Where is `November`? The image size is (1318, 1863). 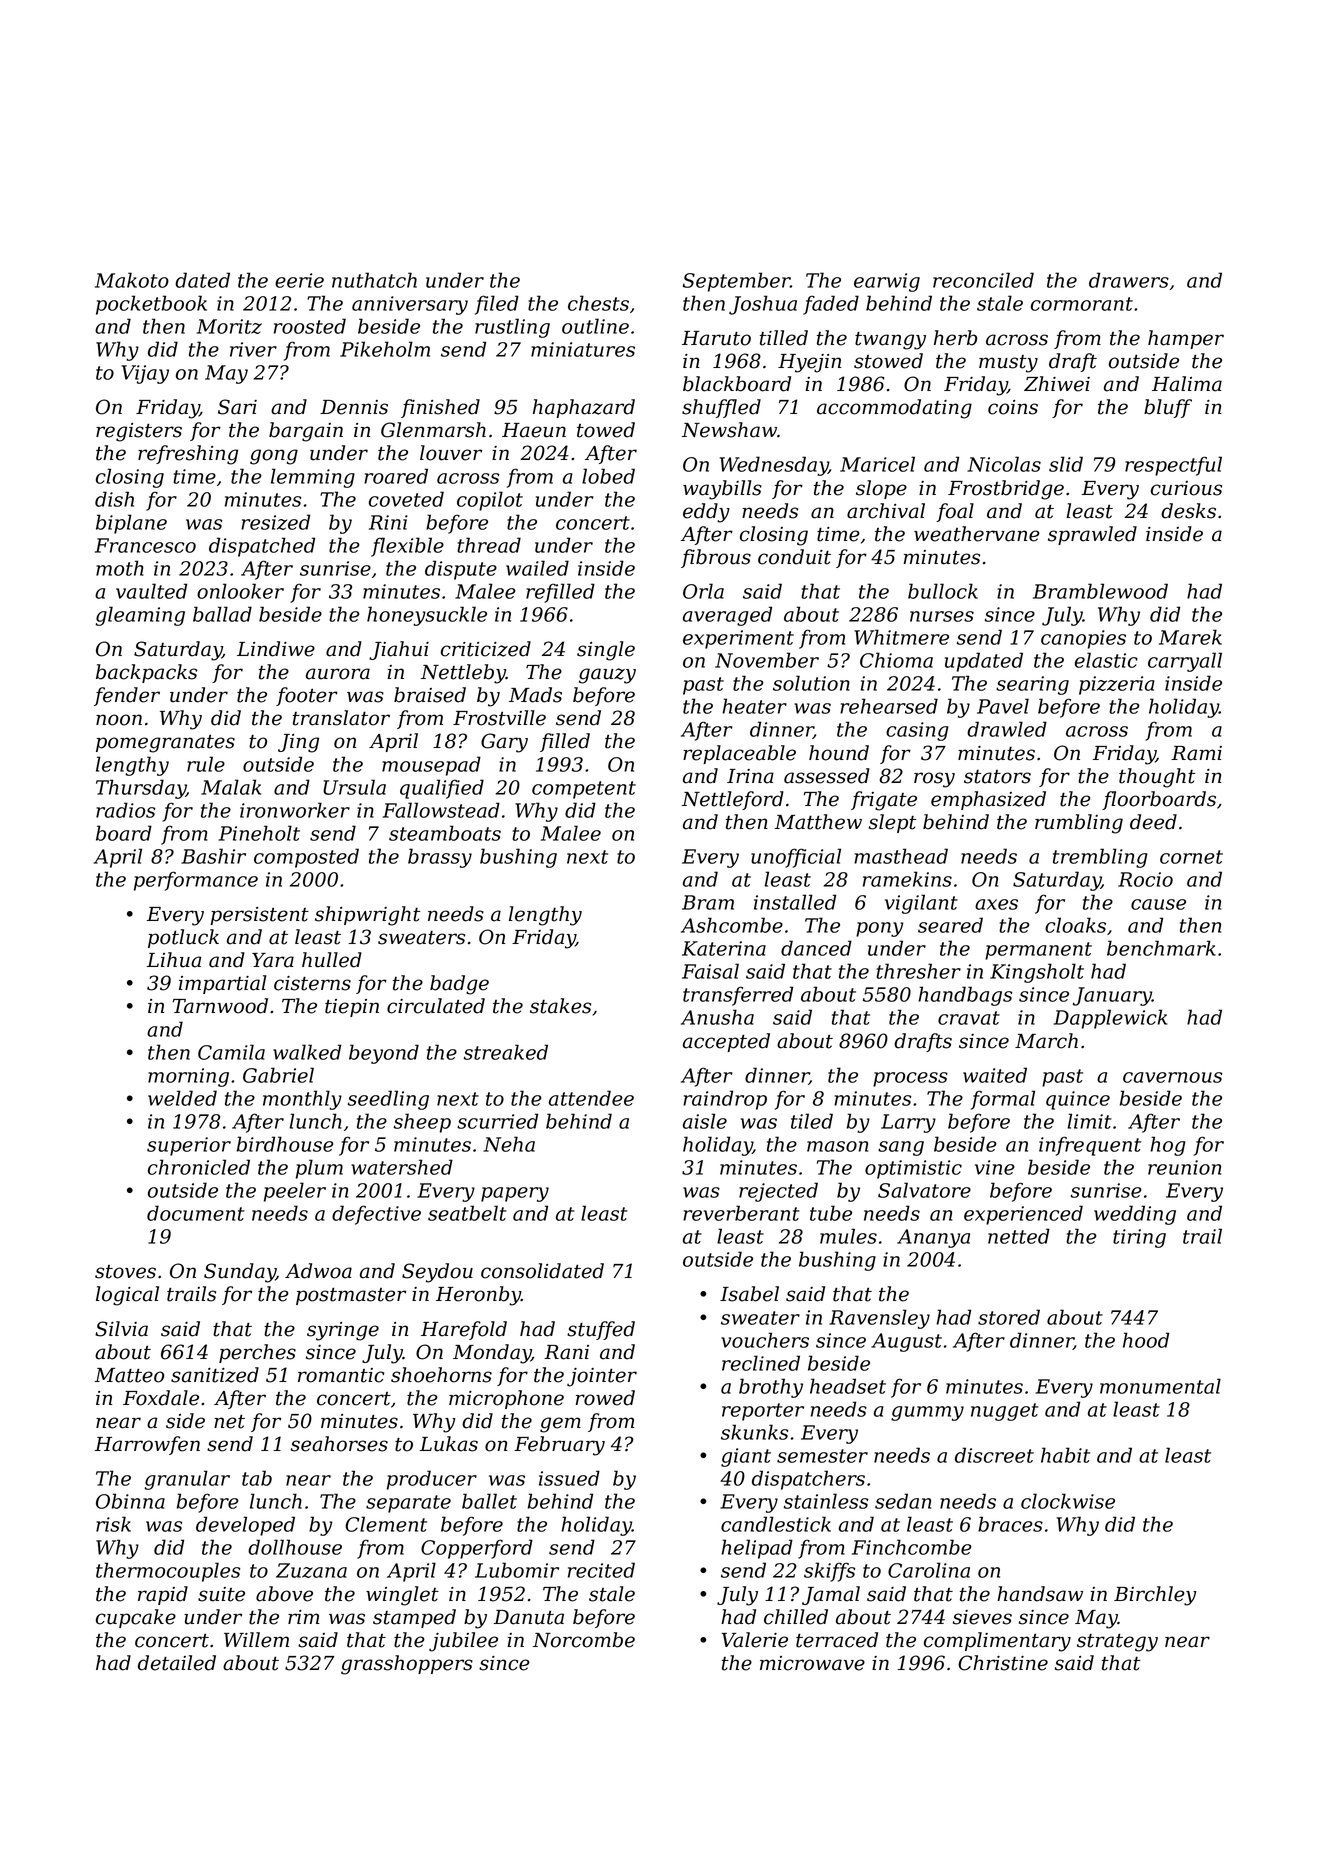 November is located at coordinates (767, 660).
